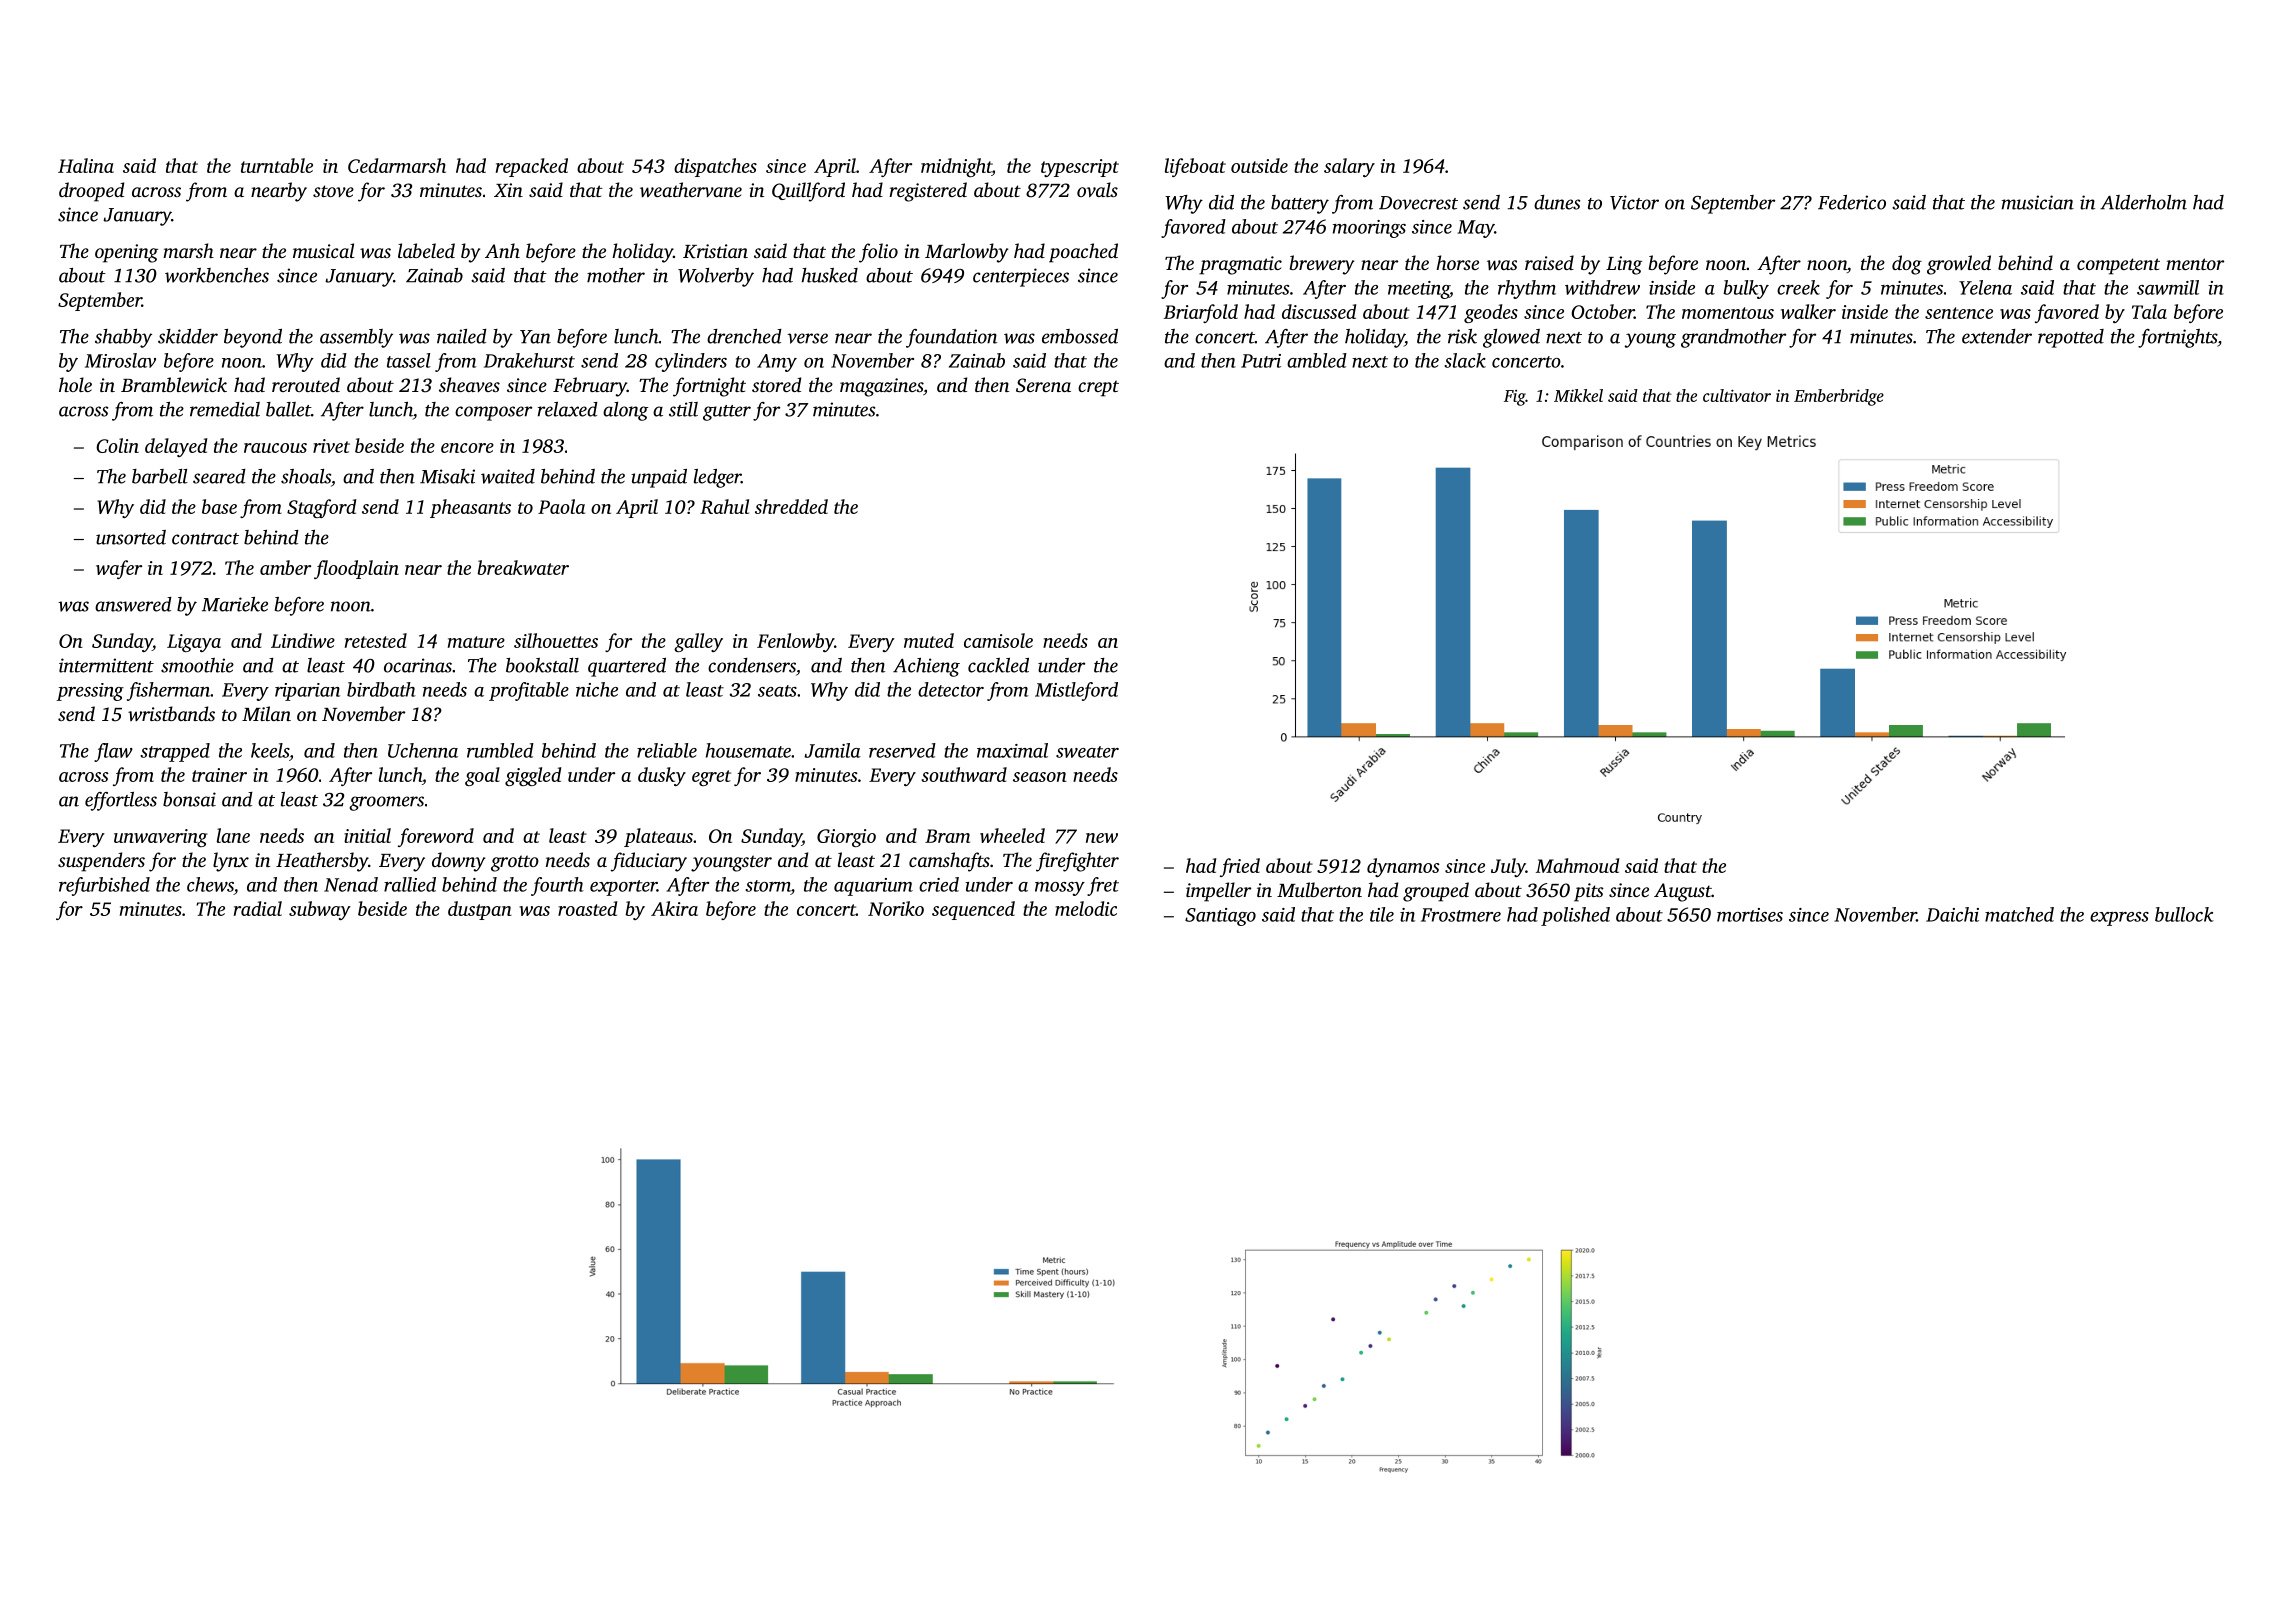 The width and height of the image is (2282, 1614). Describe the element at coordinates (258, 908) in the image. I see `radial` at that location.
